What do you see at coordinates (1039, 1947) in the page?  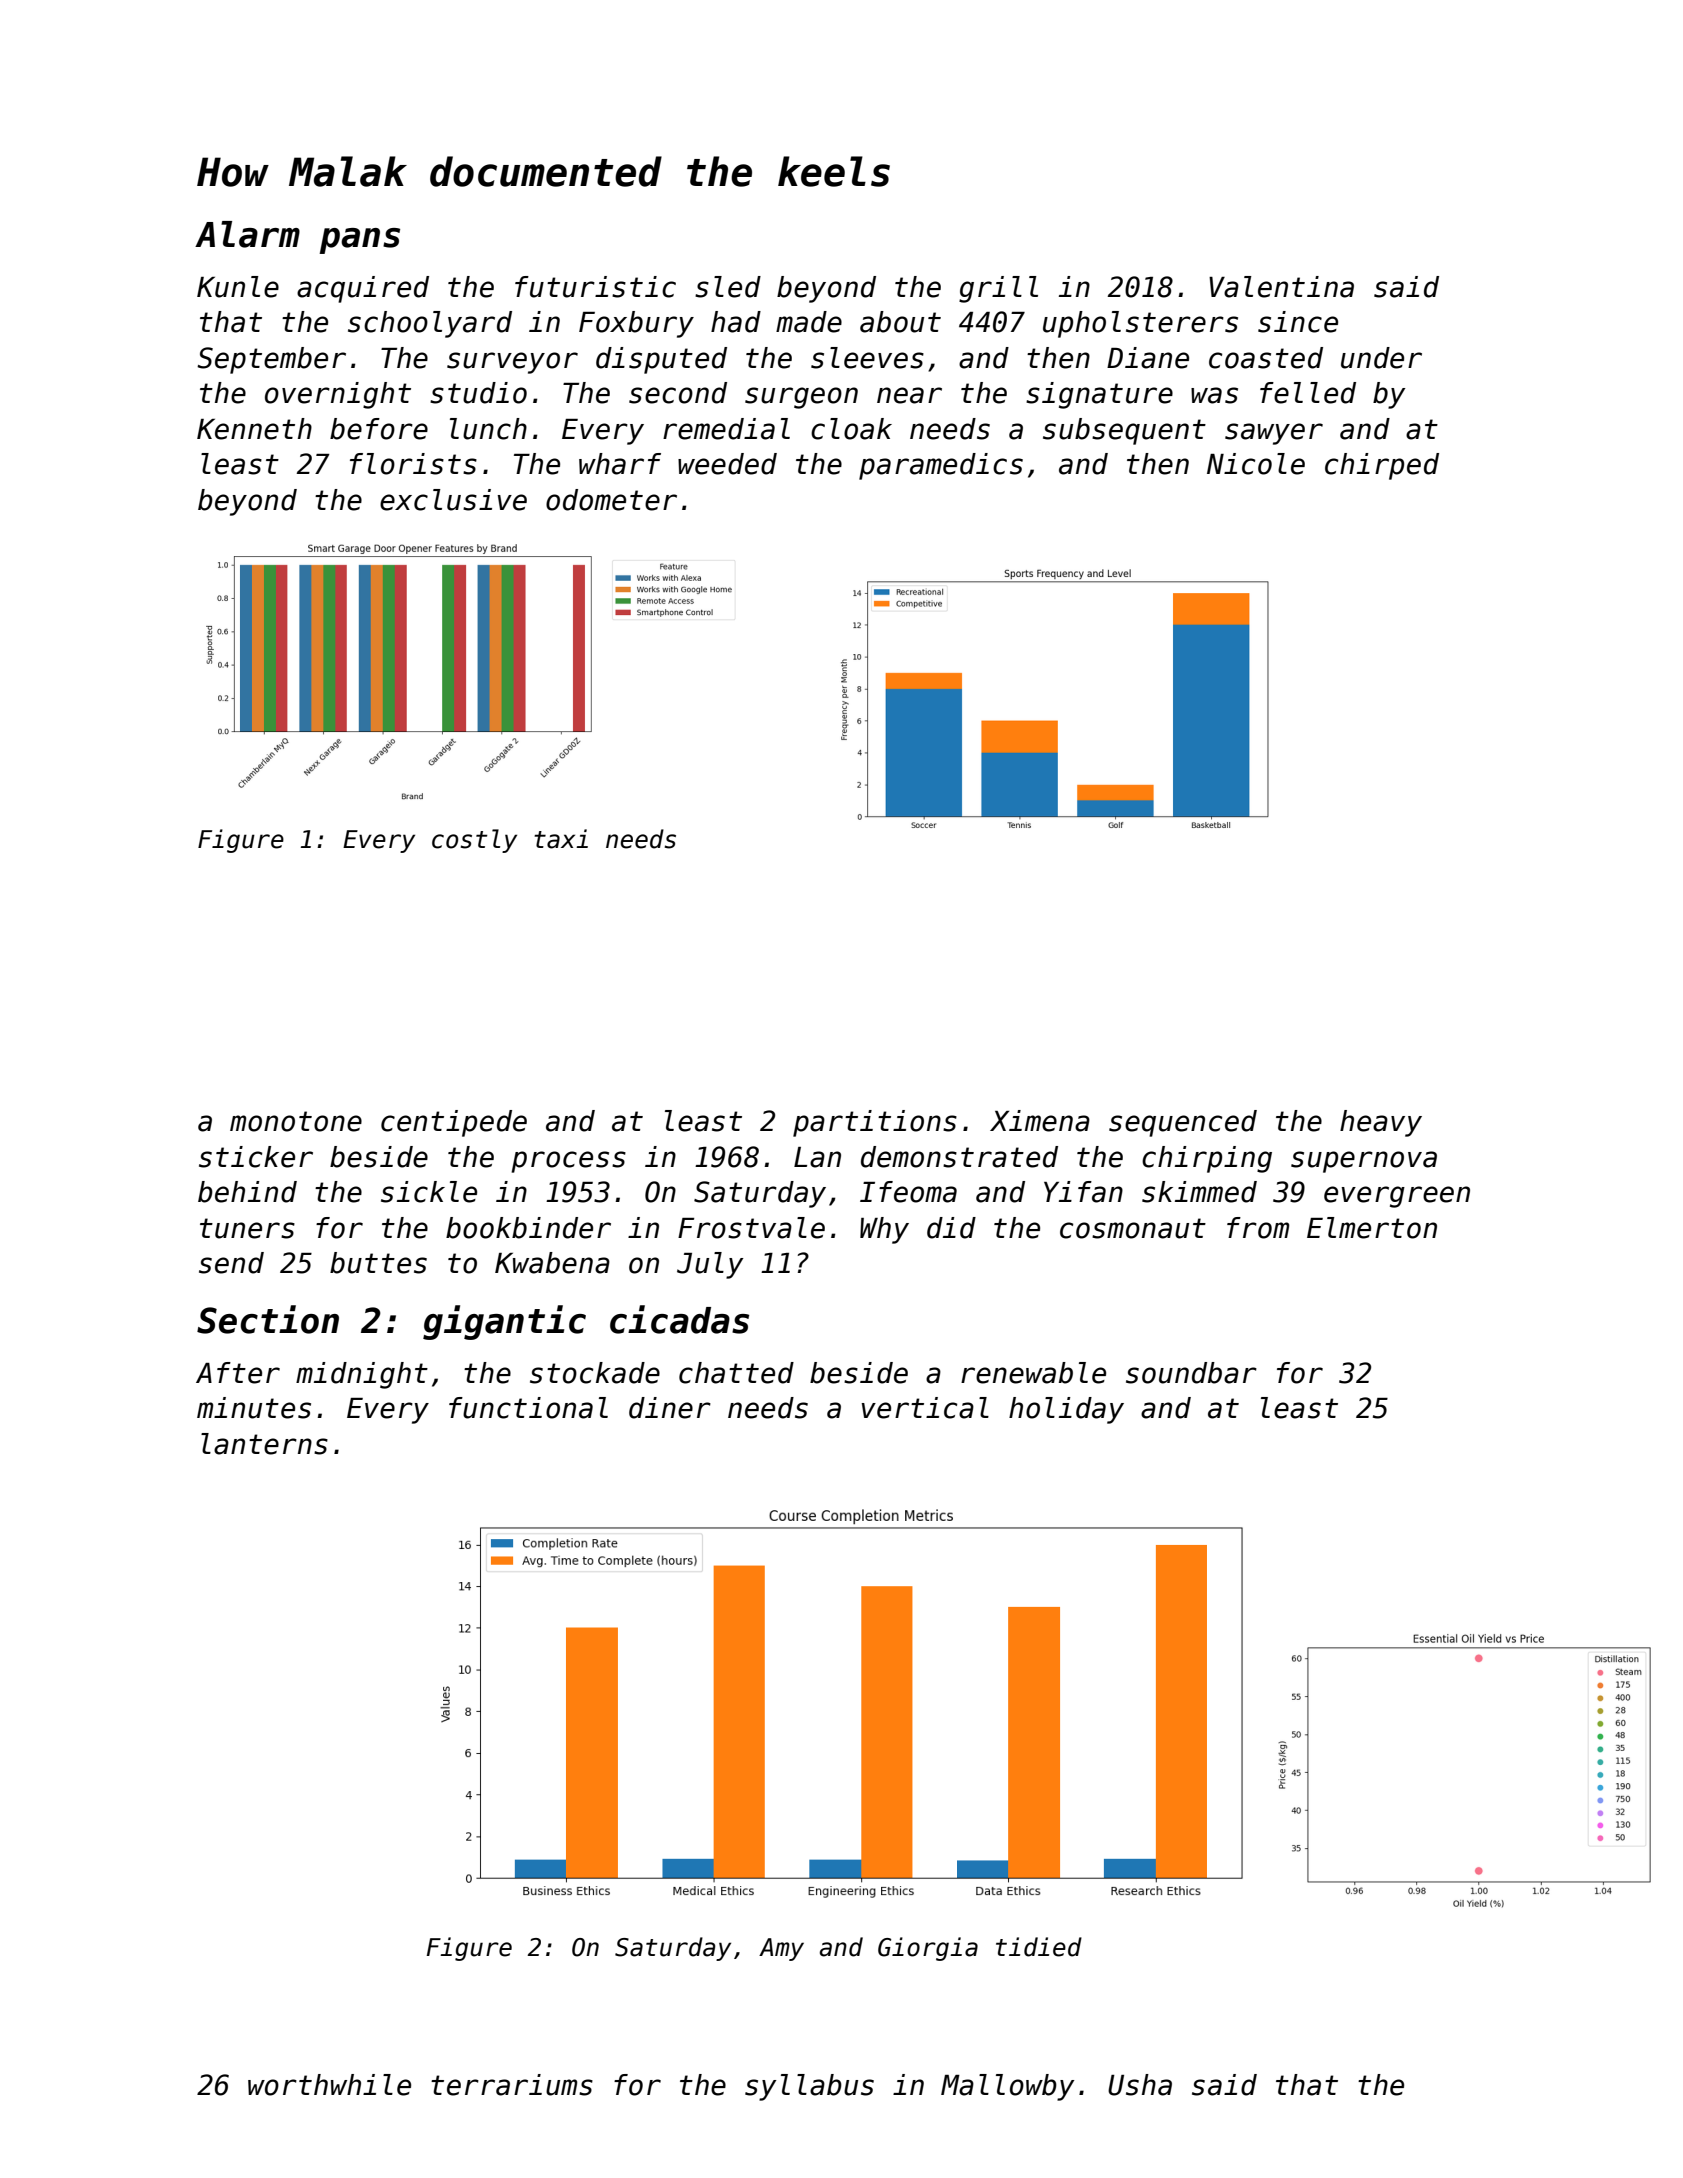 I see `tidied` at bounding box center [1039, 1947].
